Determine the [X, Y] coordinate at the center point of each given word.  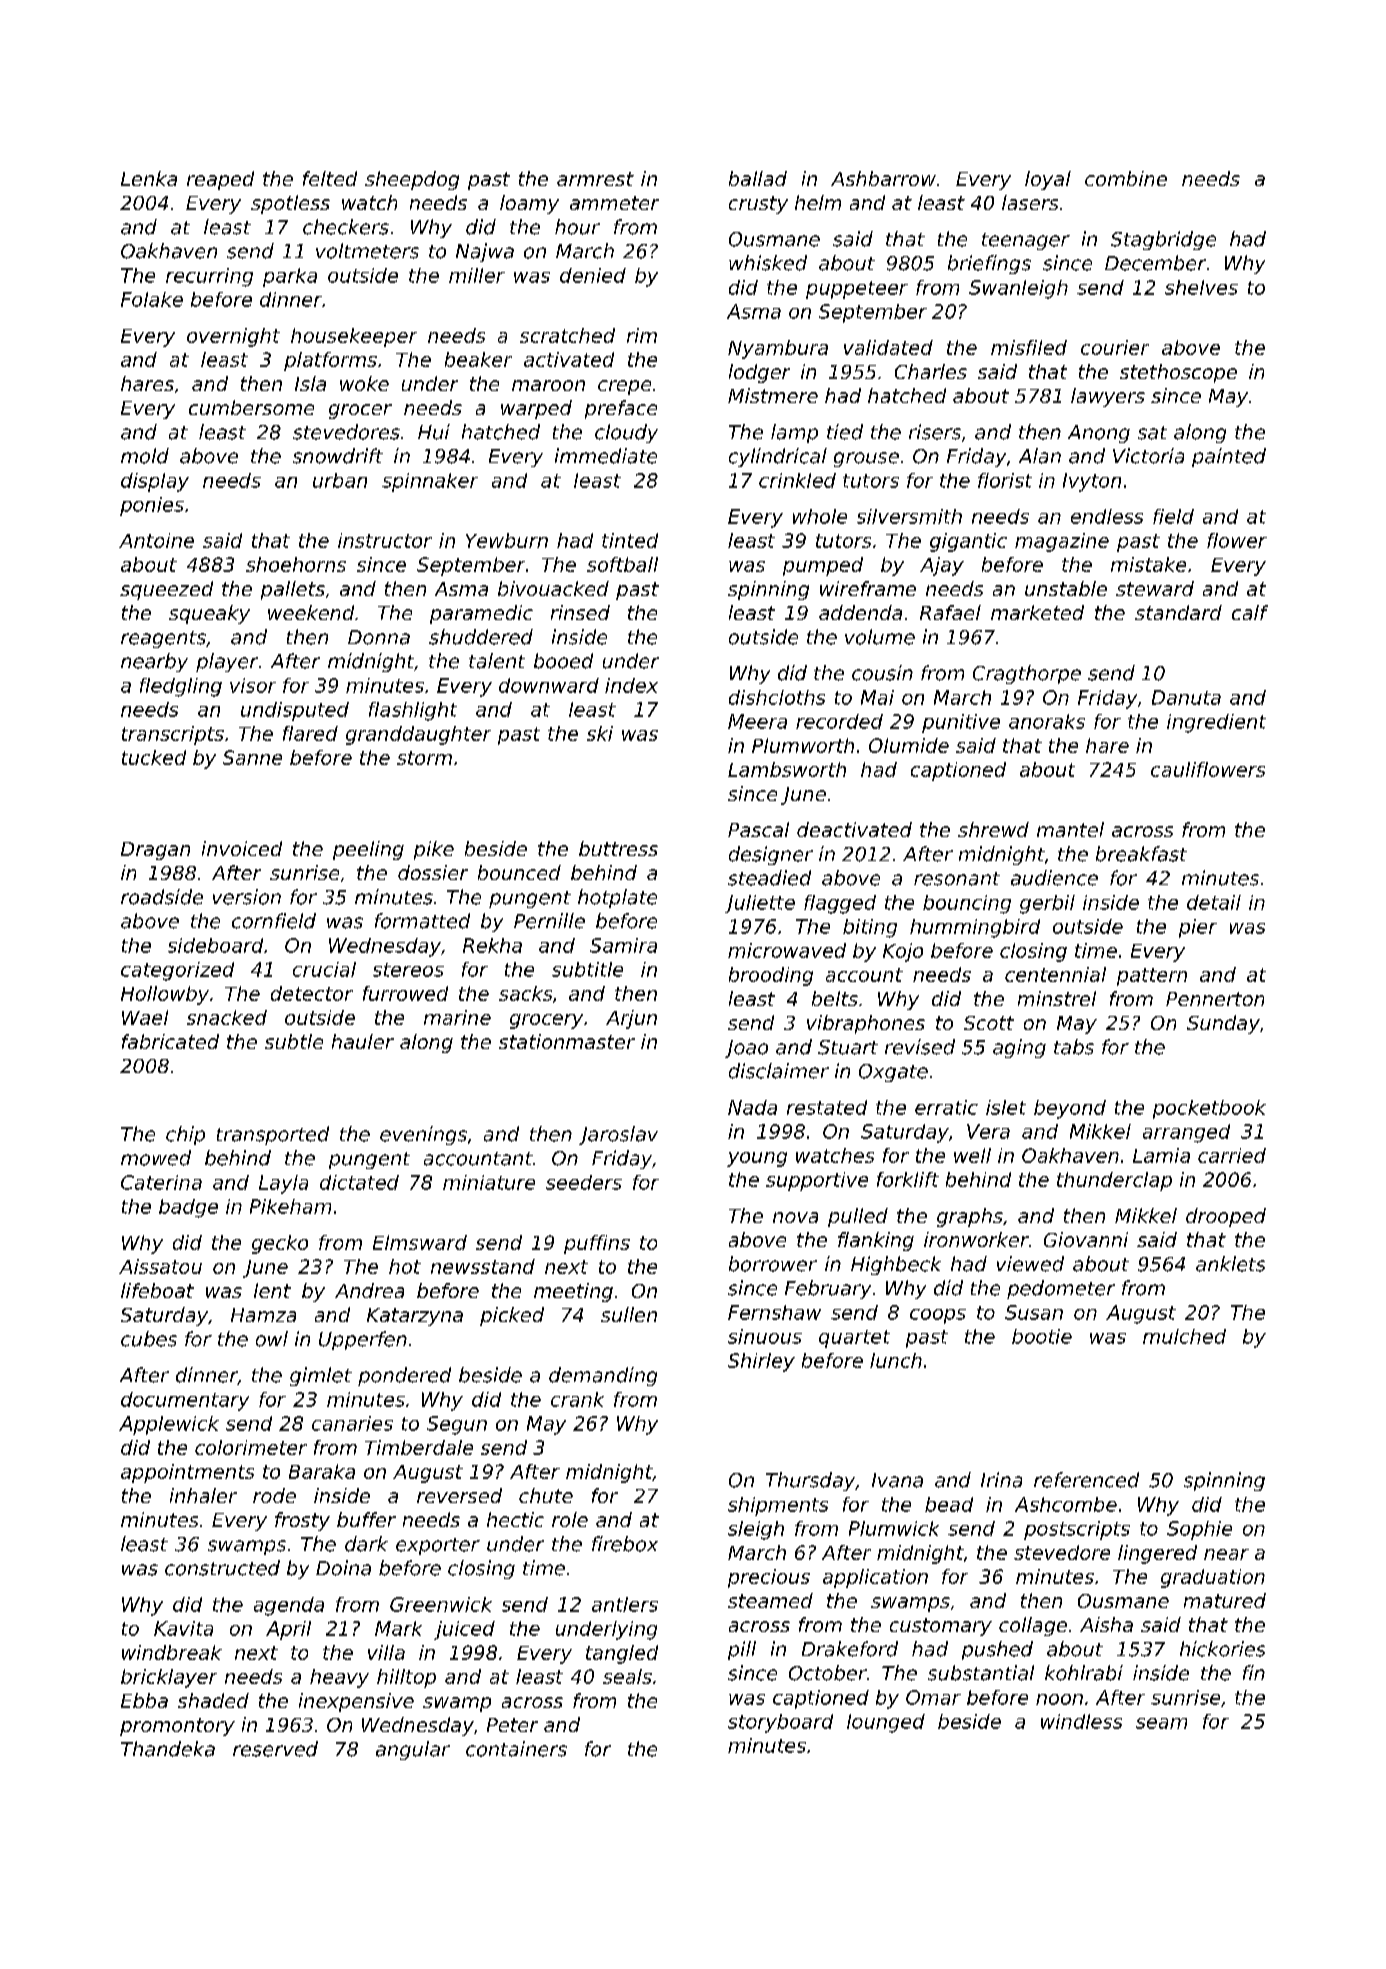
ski [600, 733]
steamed [770, 1600]
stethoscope [1178, 373]
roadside [162, 897]
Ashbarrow [883, 178]
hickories [1222, 1649]
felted [330, 178]
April [288, 1630]
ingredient [1216, 723]
